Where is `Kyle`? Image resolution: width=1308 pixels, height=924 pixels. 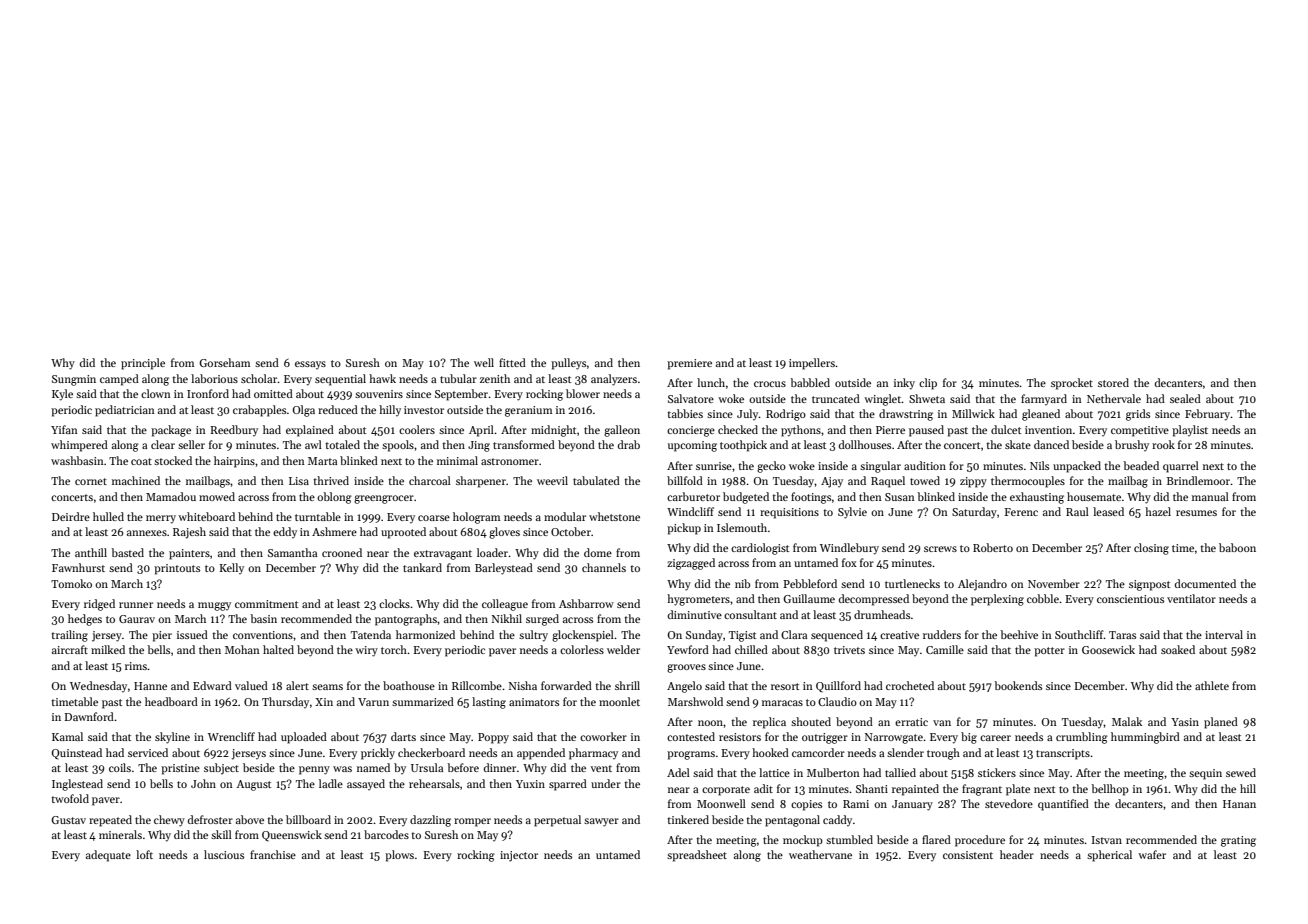 Kyle is located at coordinates (62, 395).
